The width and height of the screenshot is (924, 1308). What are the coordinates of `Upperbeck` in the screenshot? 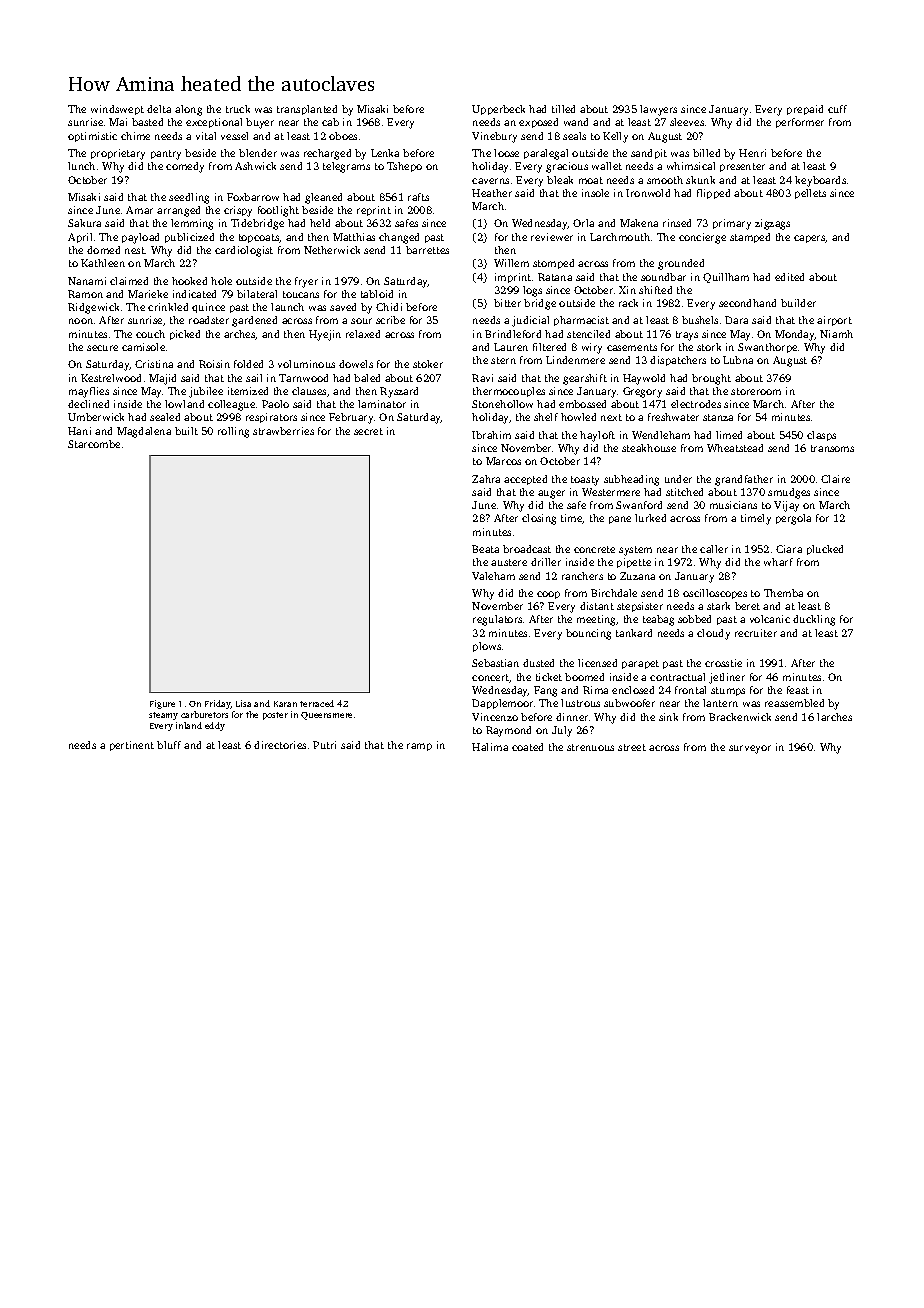 It's located at (498, 110).
